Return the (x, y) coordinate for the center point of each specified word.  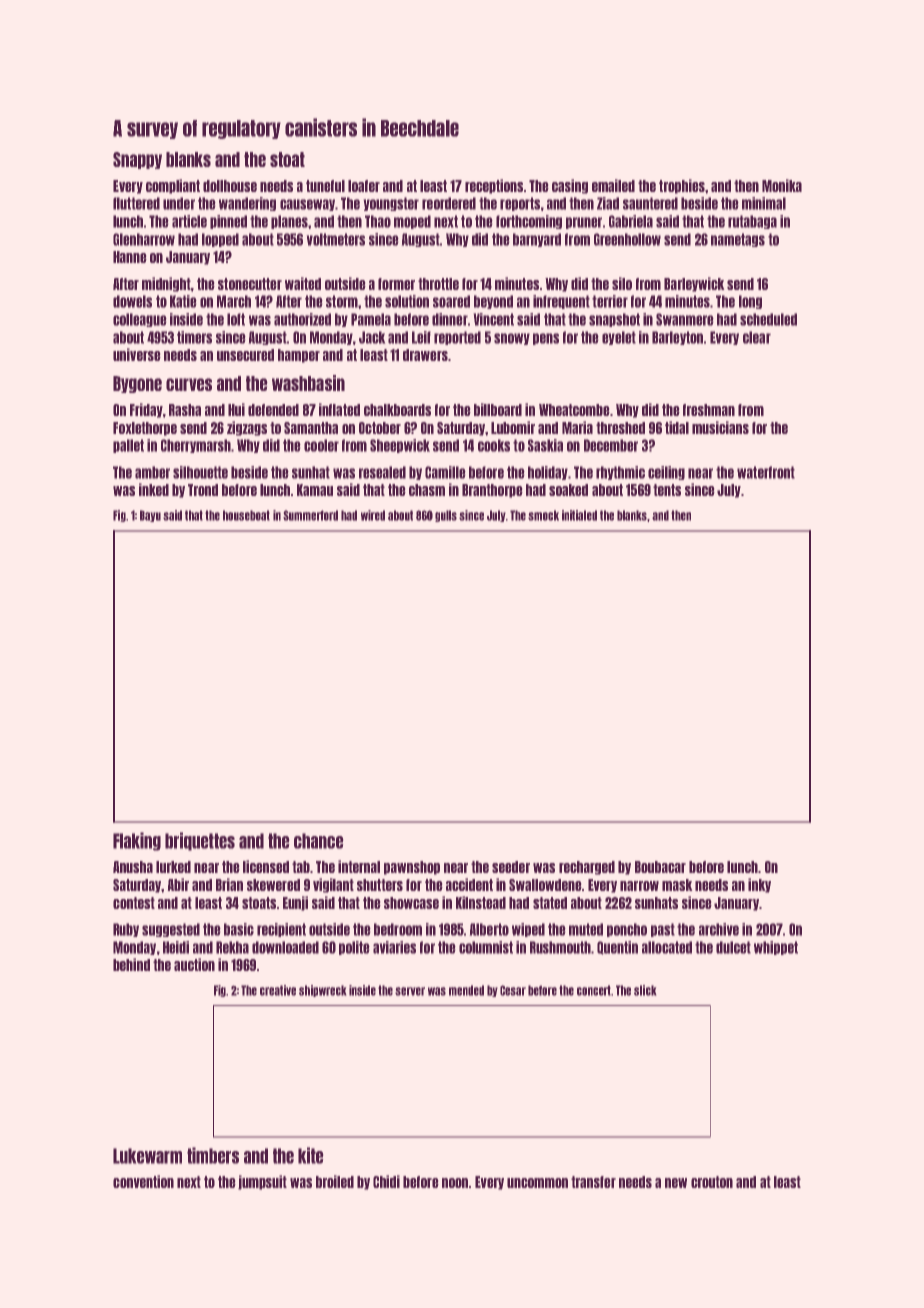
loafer (364, 186)
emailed (613, 185)
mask (677, 885)
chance (319, 841)
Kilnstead (481, 902)
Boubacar (660, 867)
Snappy (137, 160)
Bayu (150, 516)
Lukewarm (147, 1156)
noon (455, 1183)
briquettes (200, 841)
